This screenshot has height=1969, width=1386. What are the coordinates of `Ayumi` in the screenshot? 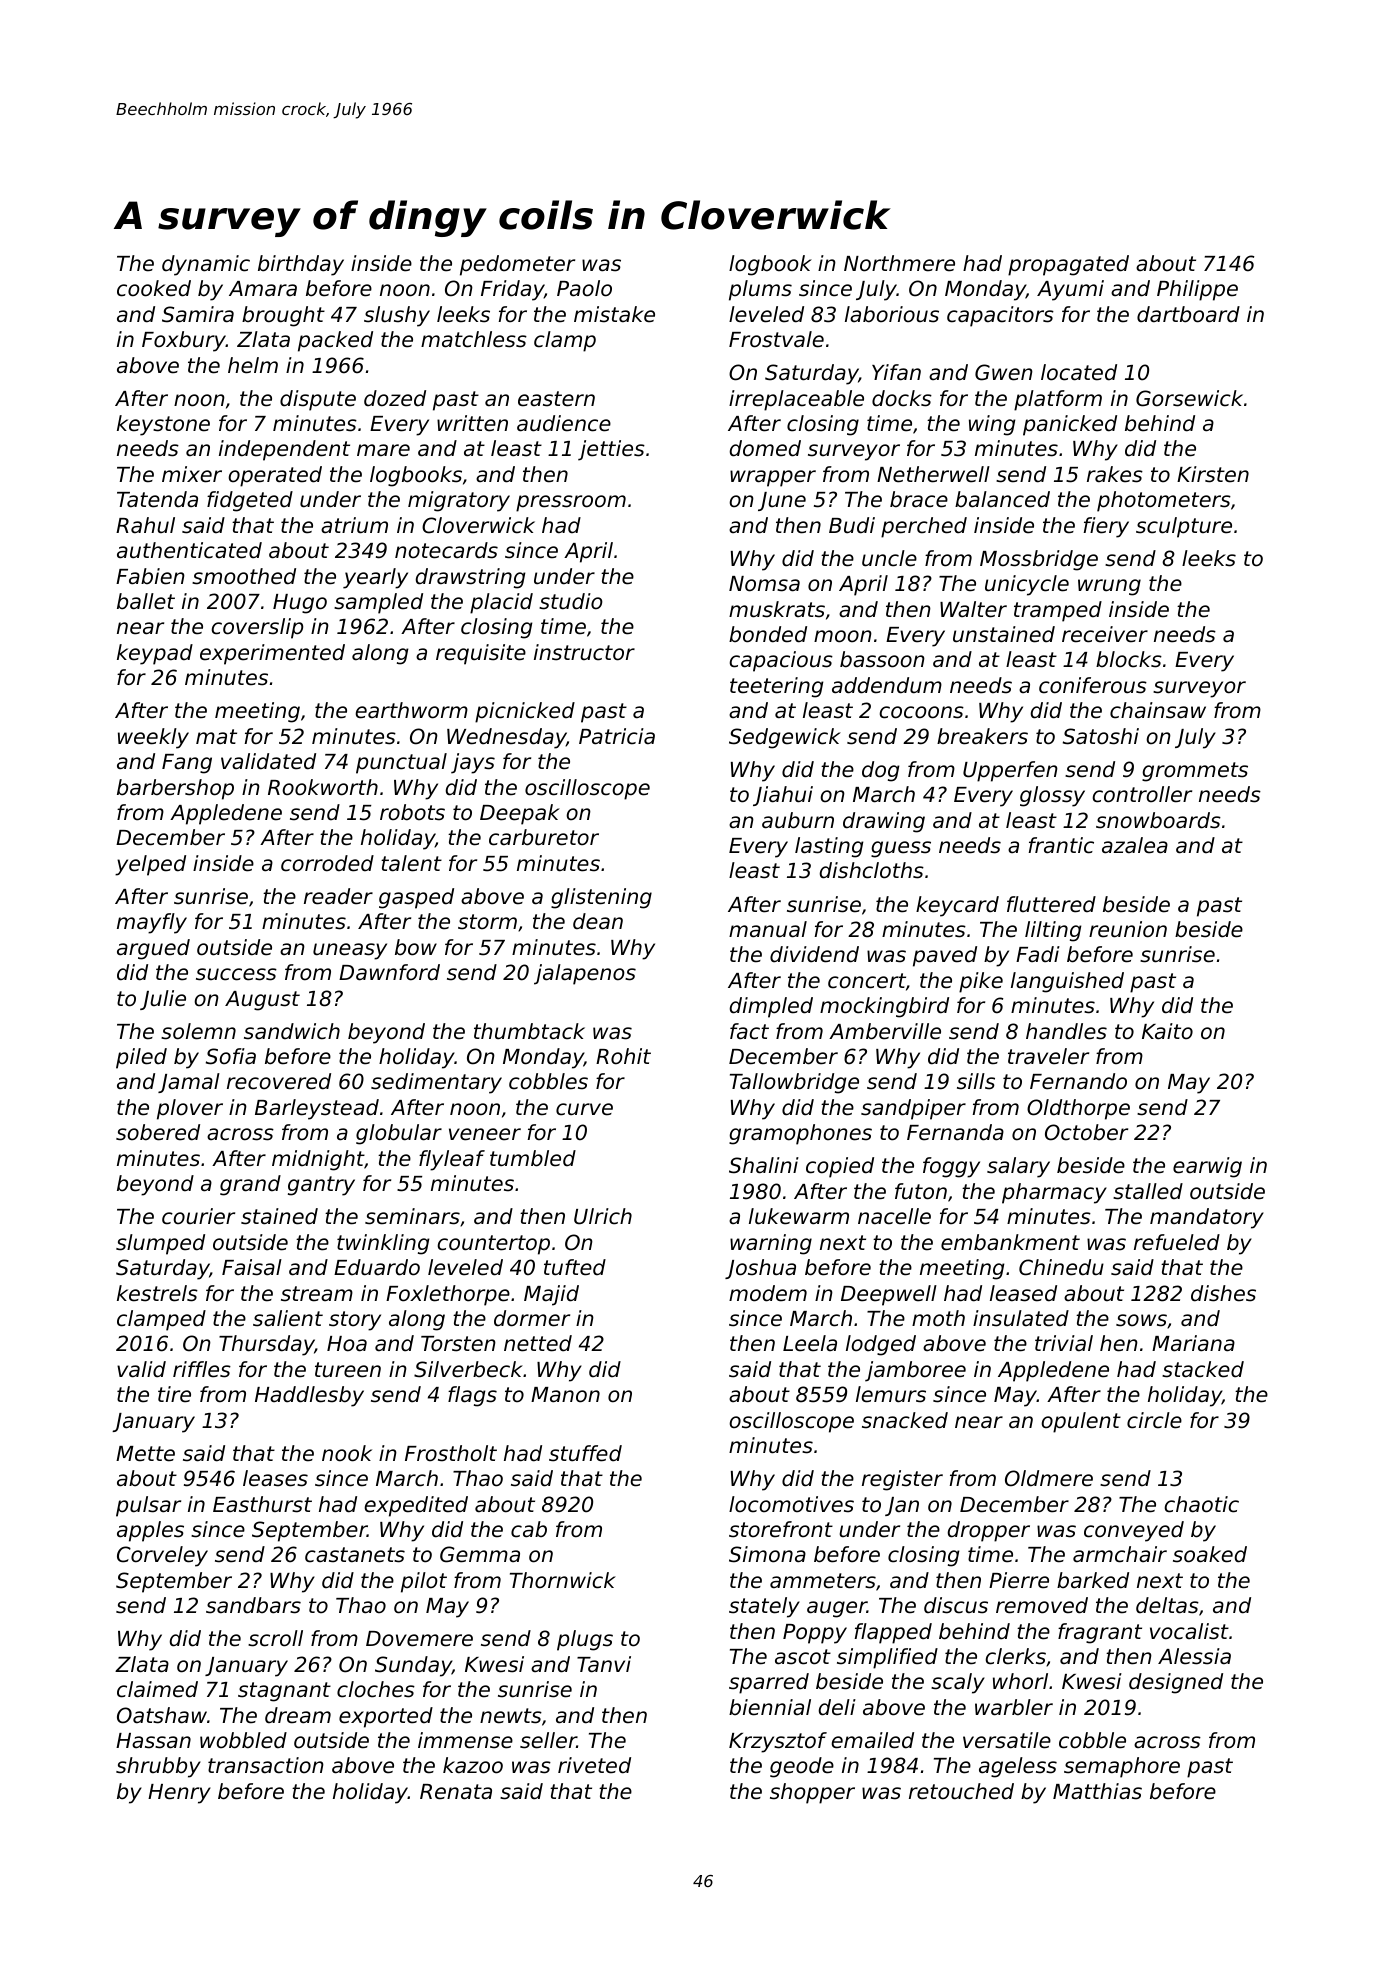 It's located at (1070, 290).
